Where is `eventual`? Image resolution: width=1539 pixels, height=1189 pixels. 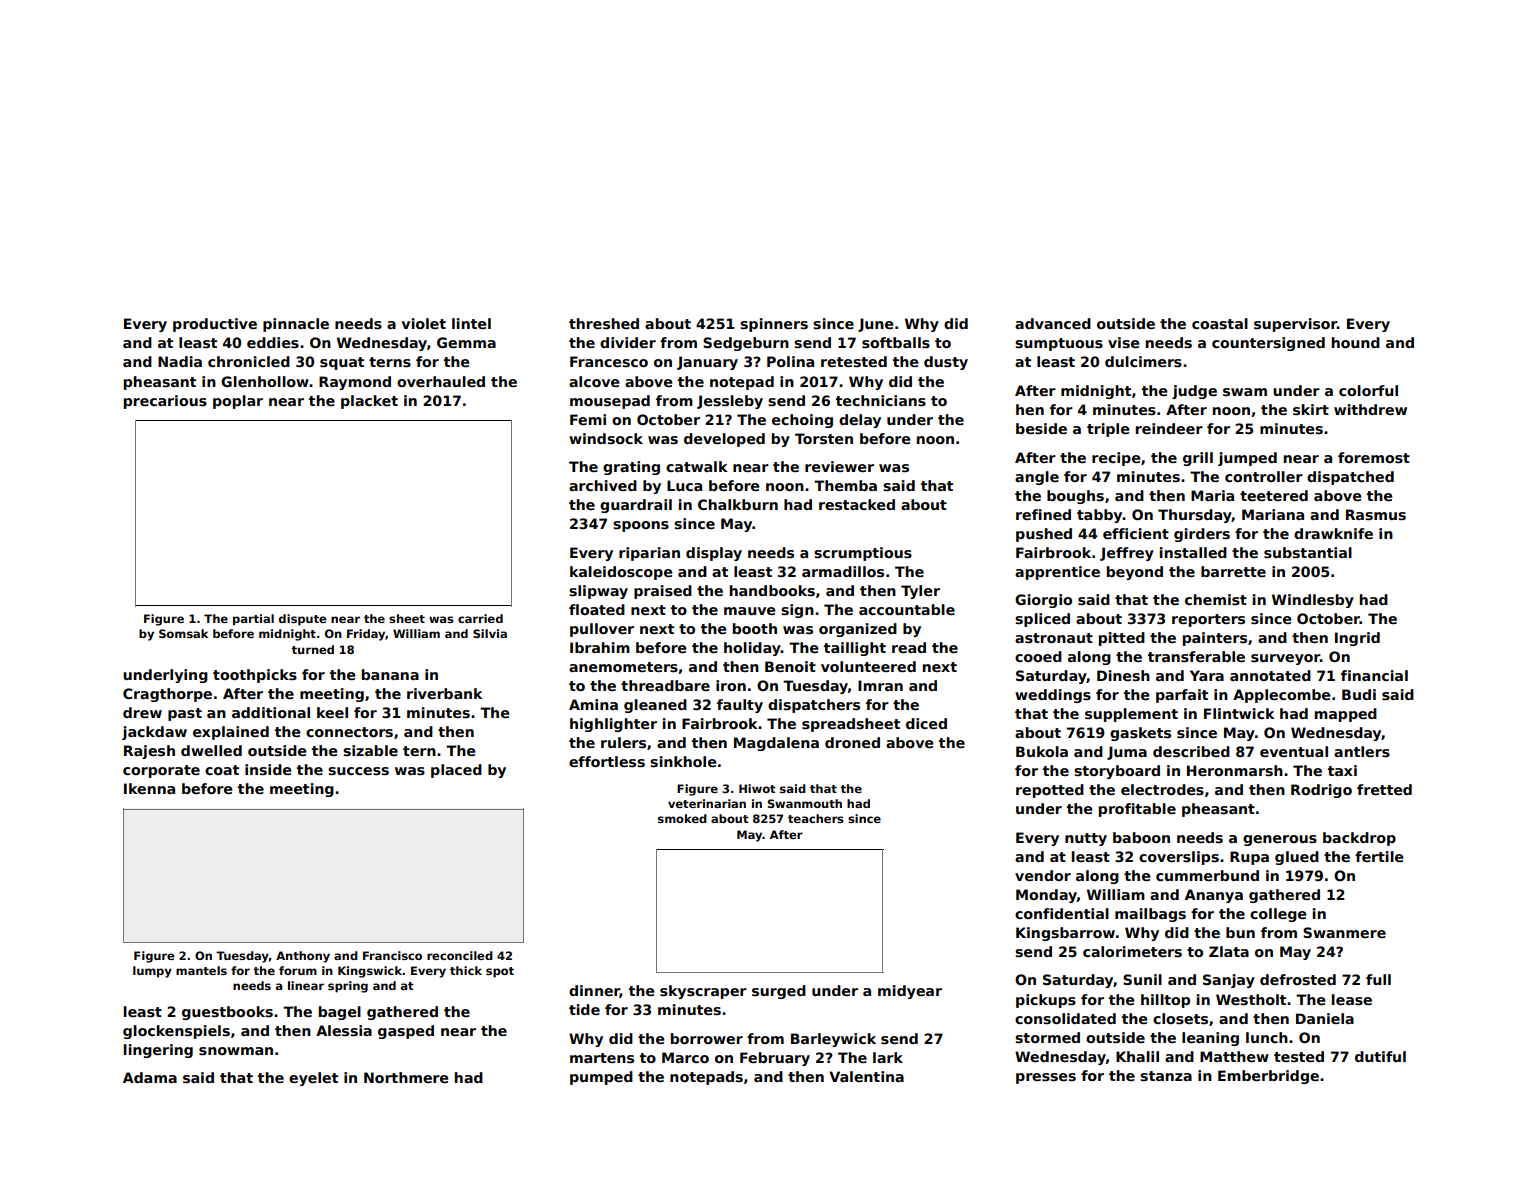
eventual is located at coordinates (1294, 751).
